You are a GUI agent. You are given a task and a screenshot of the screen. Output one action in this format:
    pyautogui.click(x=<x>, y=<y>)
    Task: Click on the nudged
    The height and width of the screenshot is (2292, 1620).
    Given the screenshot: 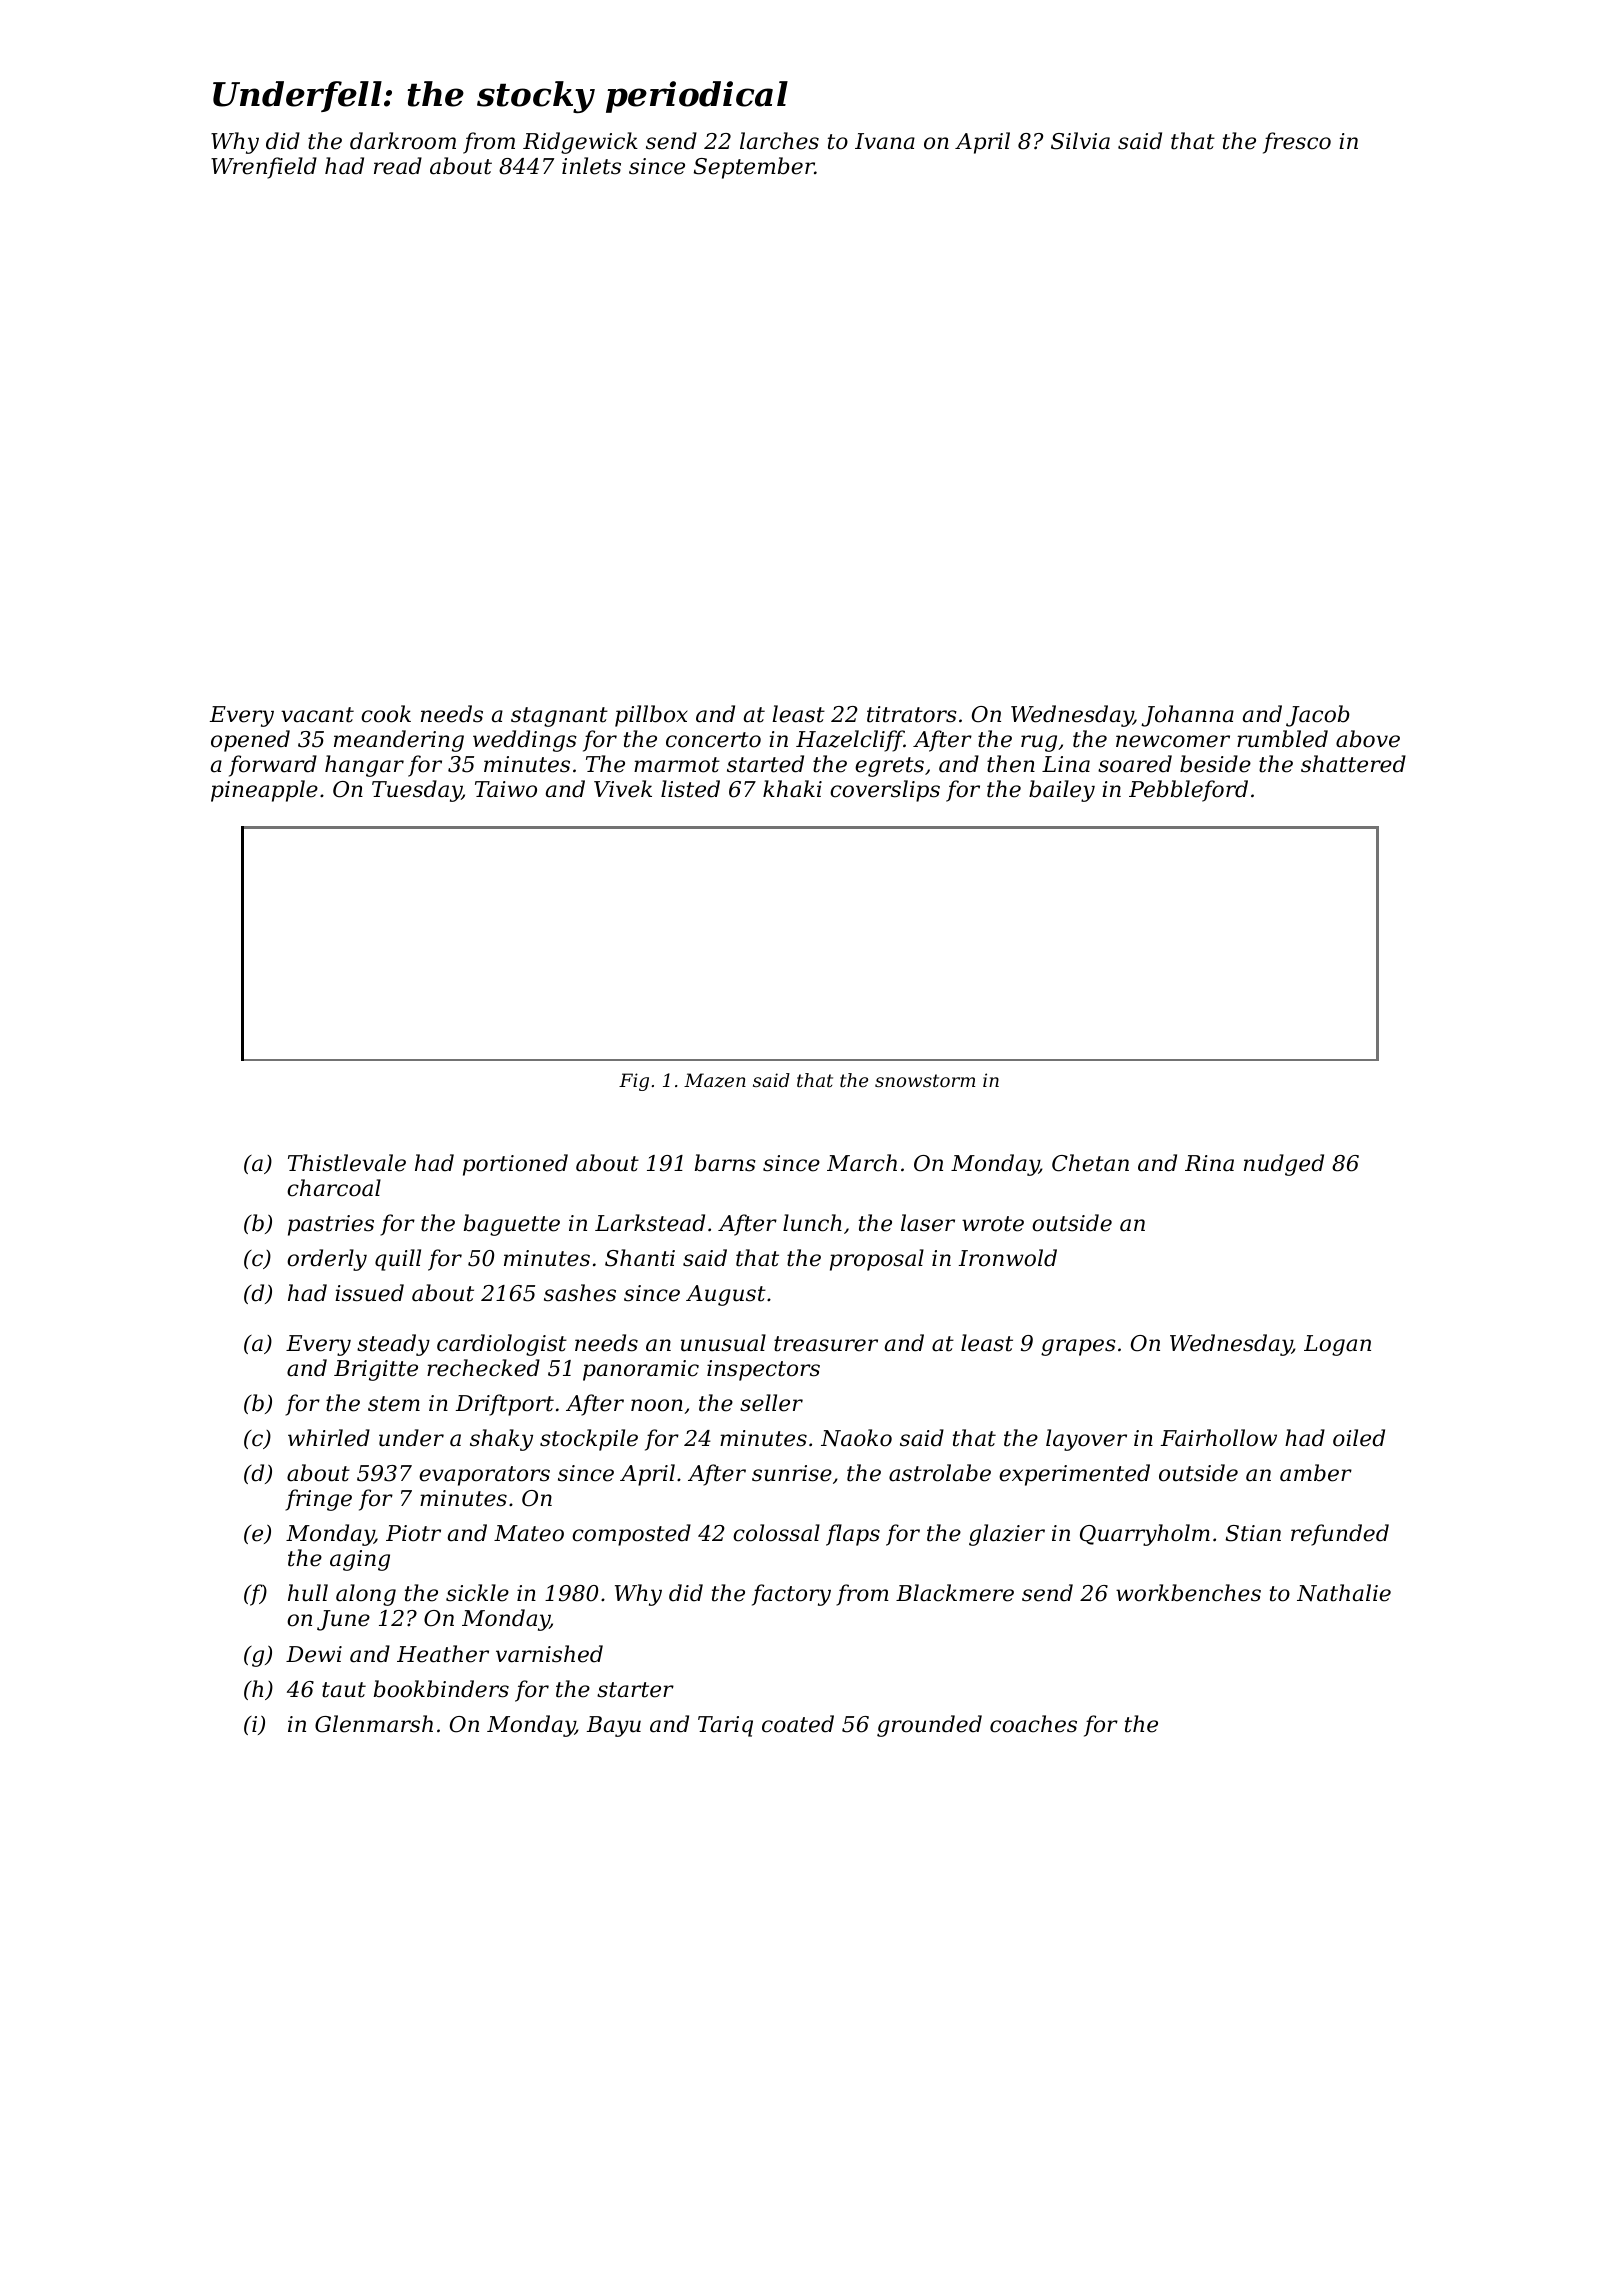 What is the action you would take?
    pyautogui.click(x=1284, y=1165)
